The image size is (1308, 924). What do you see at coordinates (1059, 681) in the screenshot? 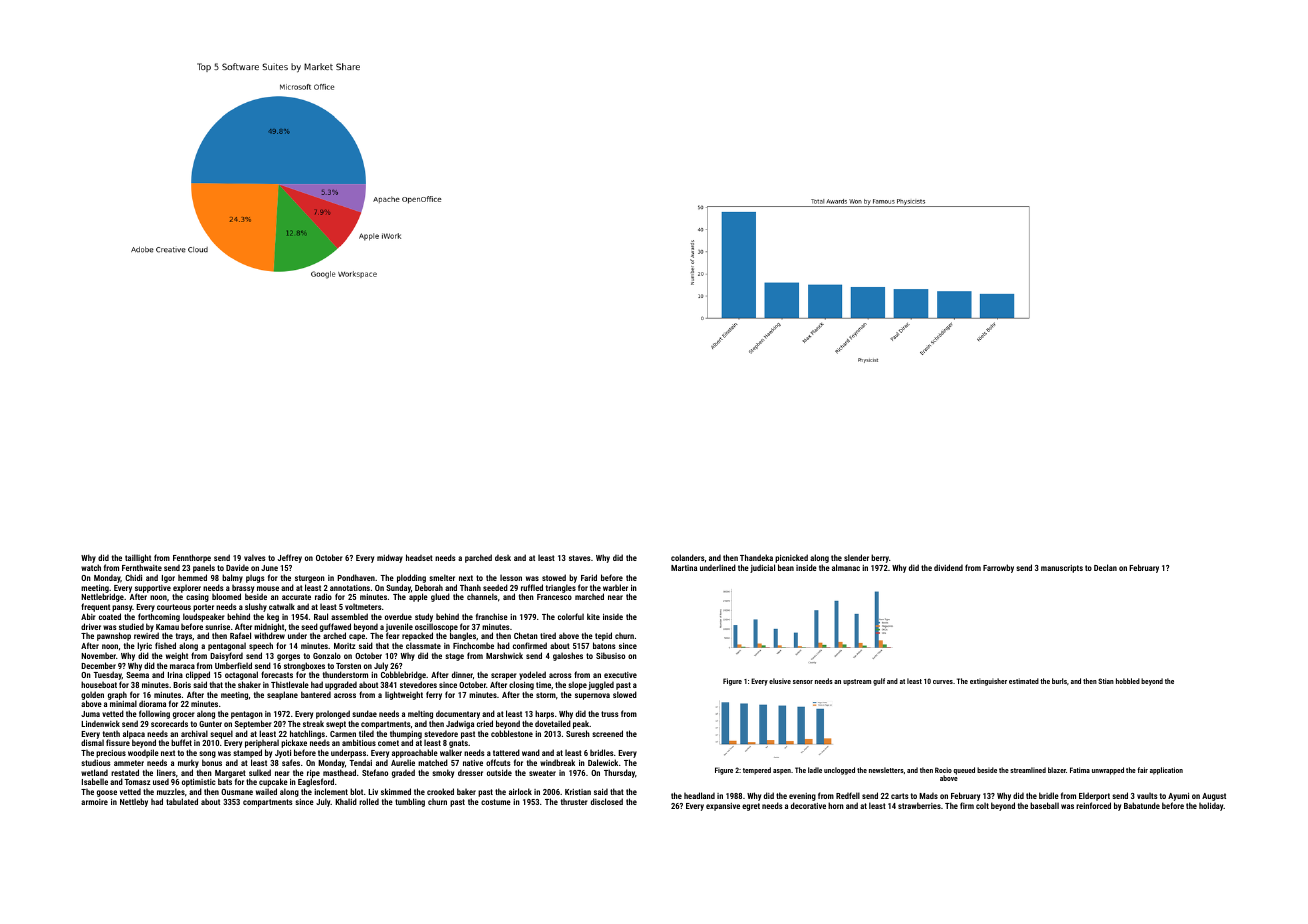
I see `burls` at bounding box center [1059, 681].
